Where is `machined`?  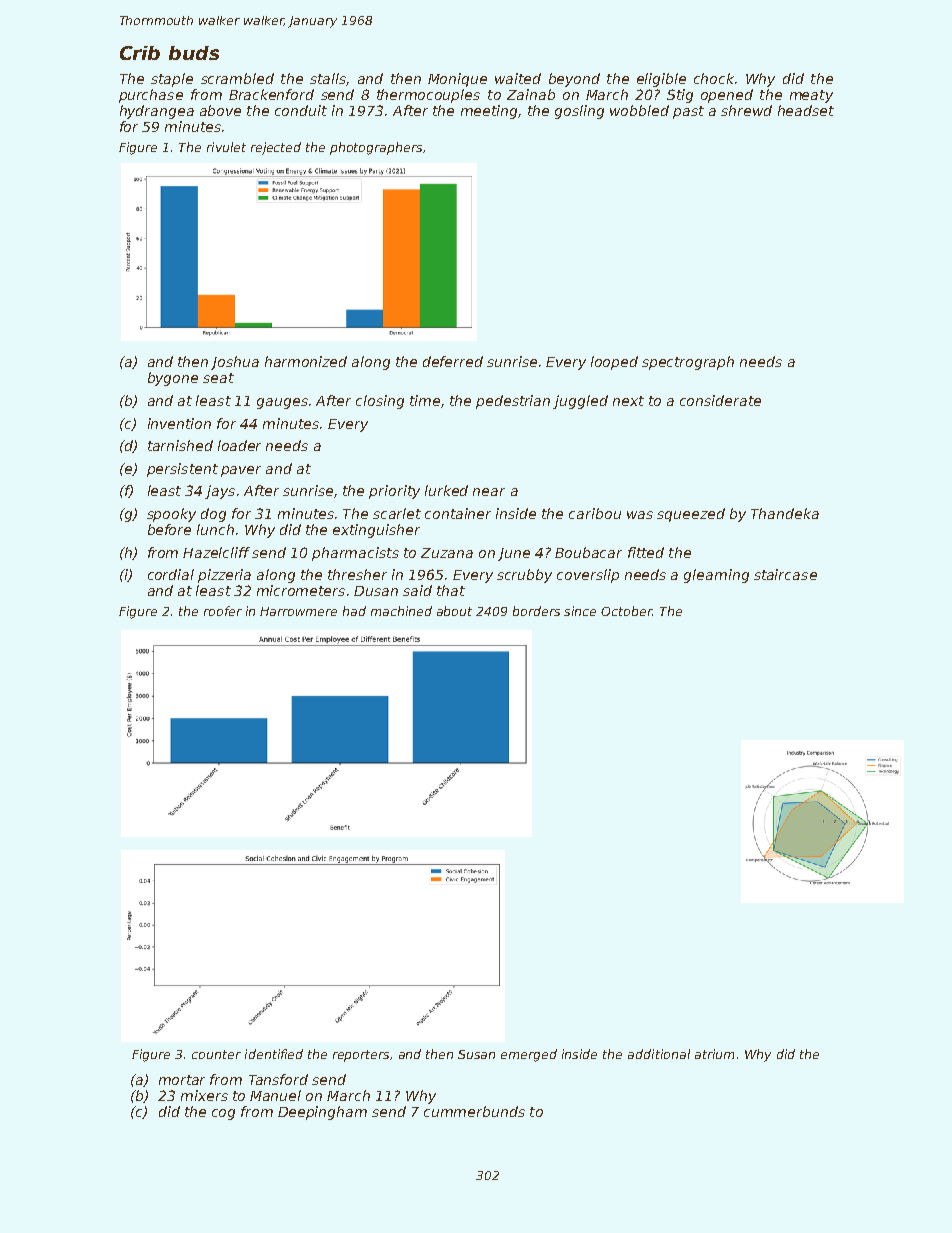
machined is located at coordinates (401, 611).
